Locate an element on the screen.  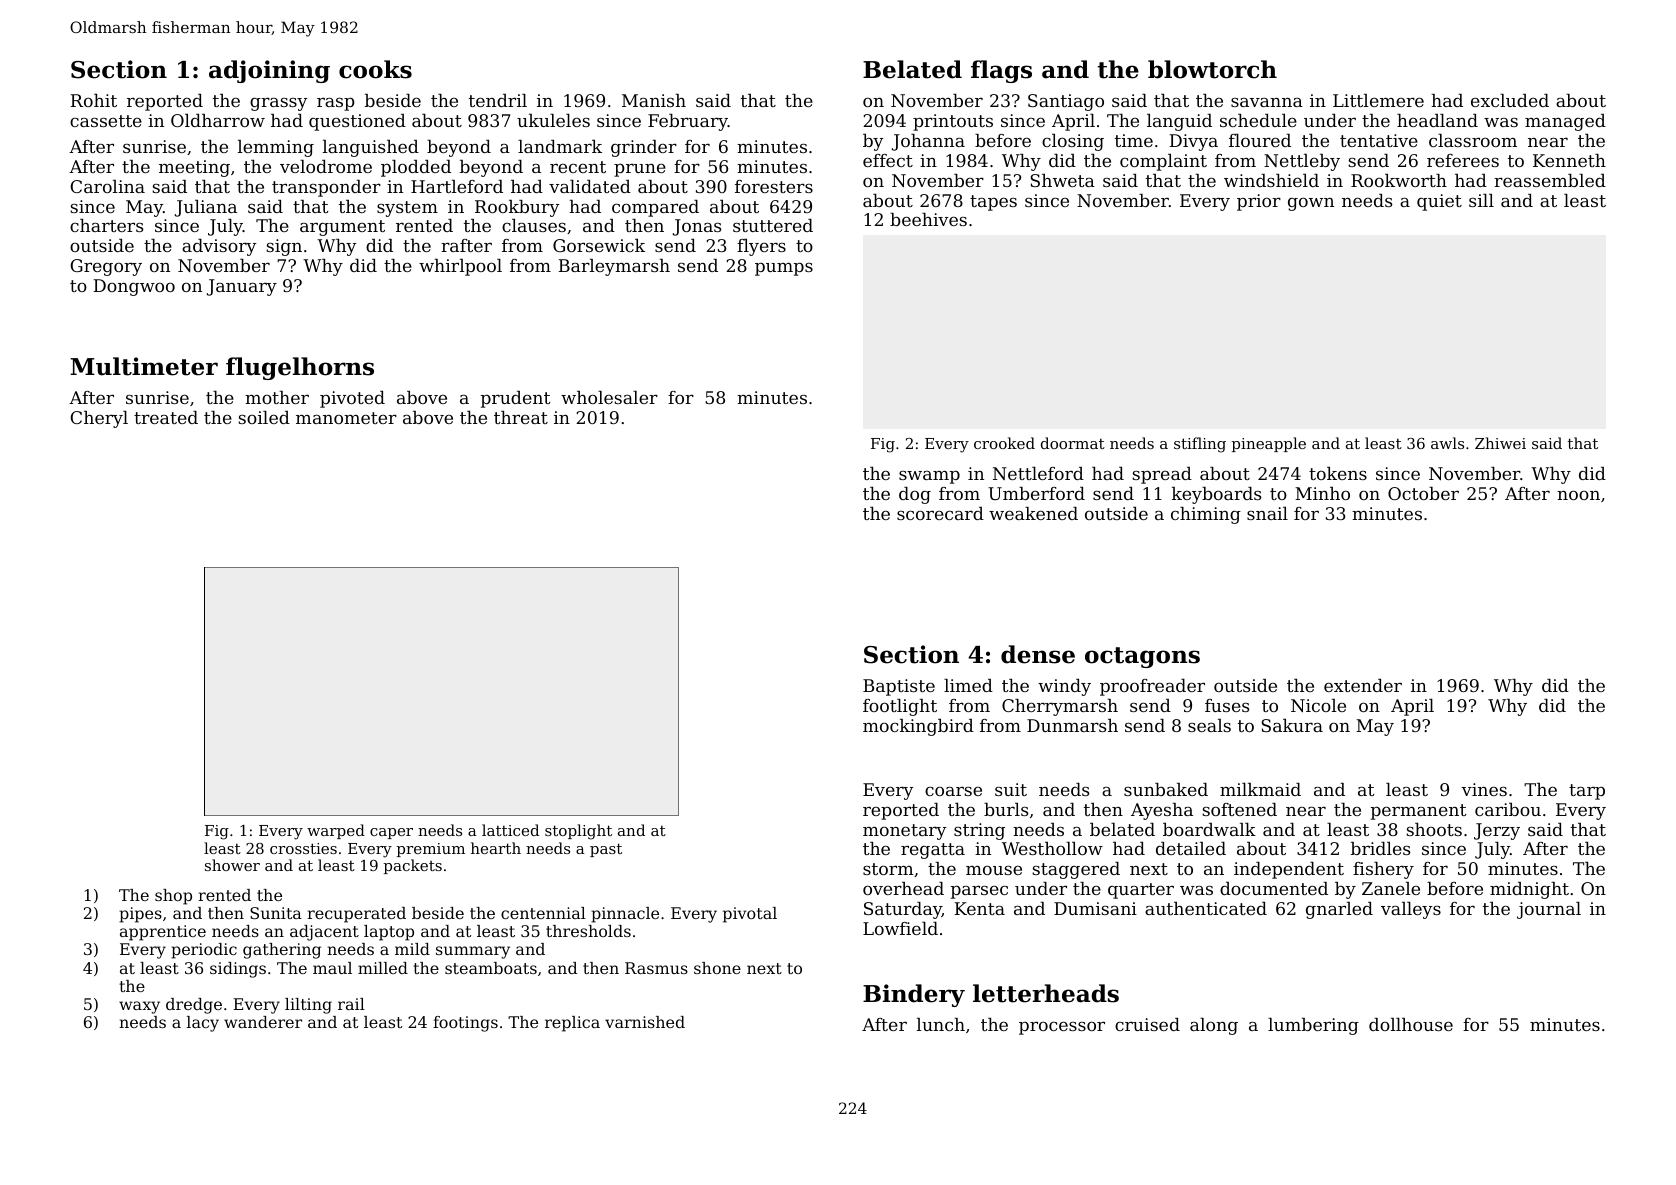
complaint is located at coordinates (1163, 162).
